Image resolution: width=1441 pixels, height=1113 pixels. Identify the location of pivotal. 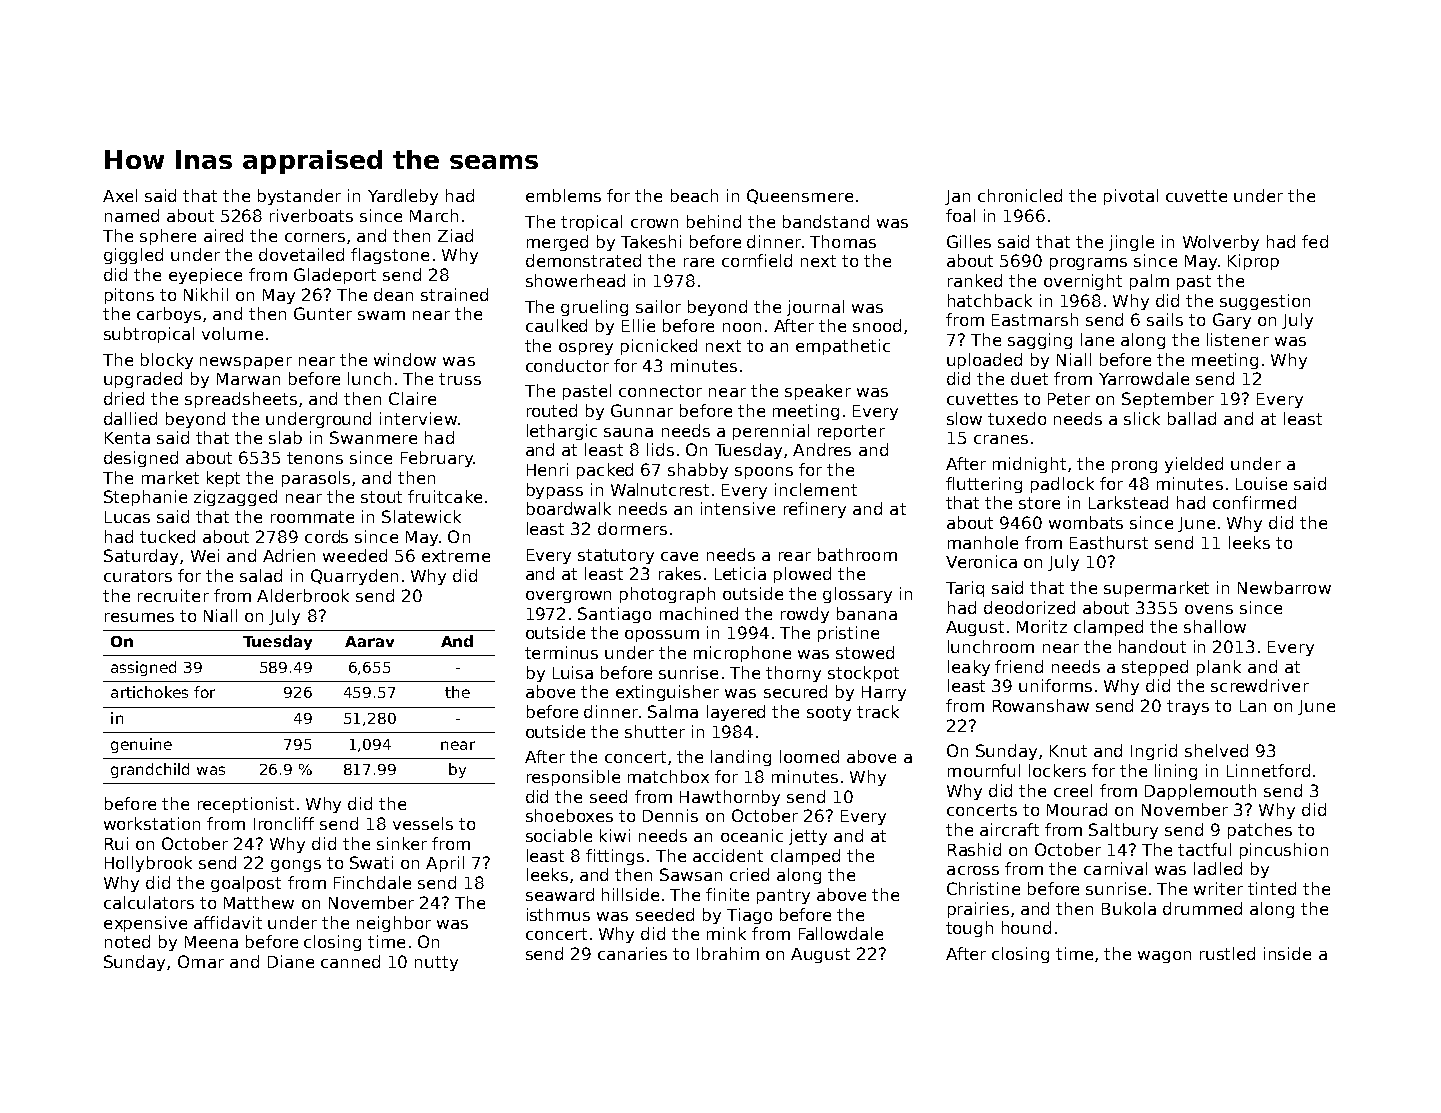
(1131, 197).
